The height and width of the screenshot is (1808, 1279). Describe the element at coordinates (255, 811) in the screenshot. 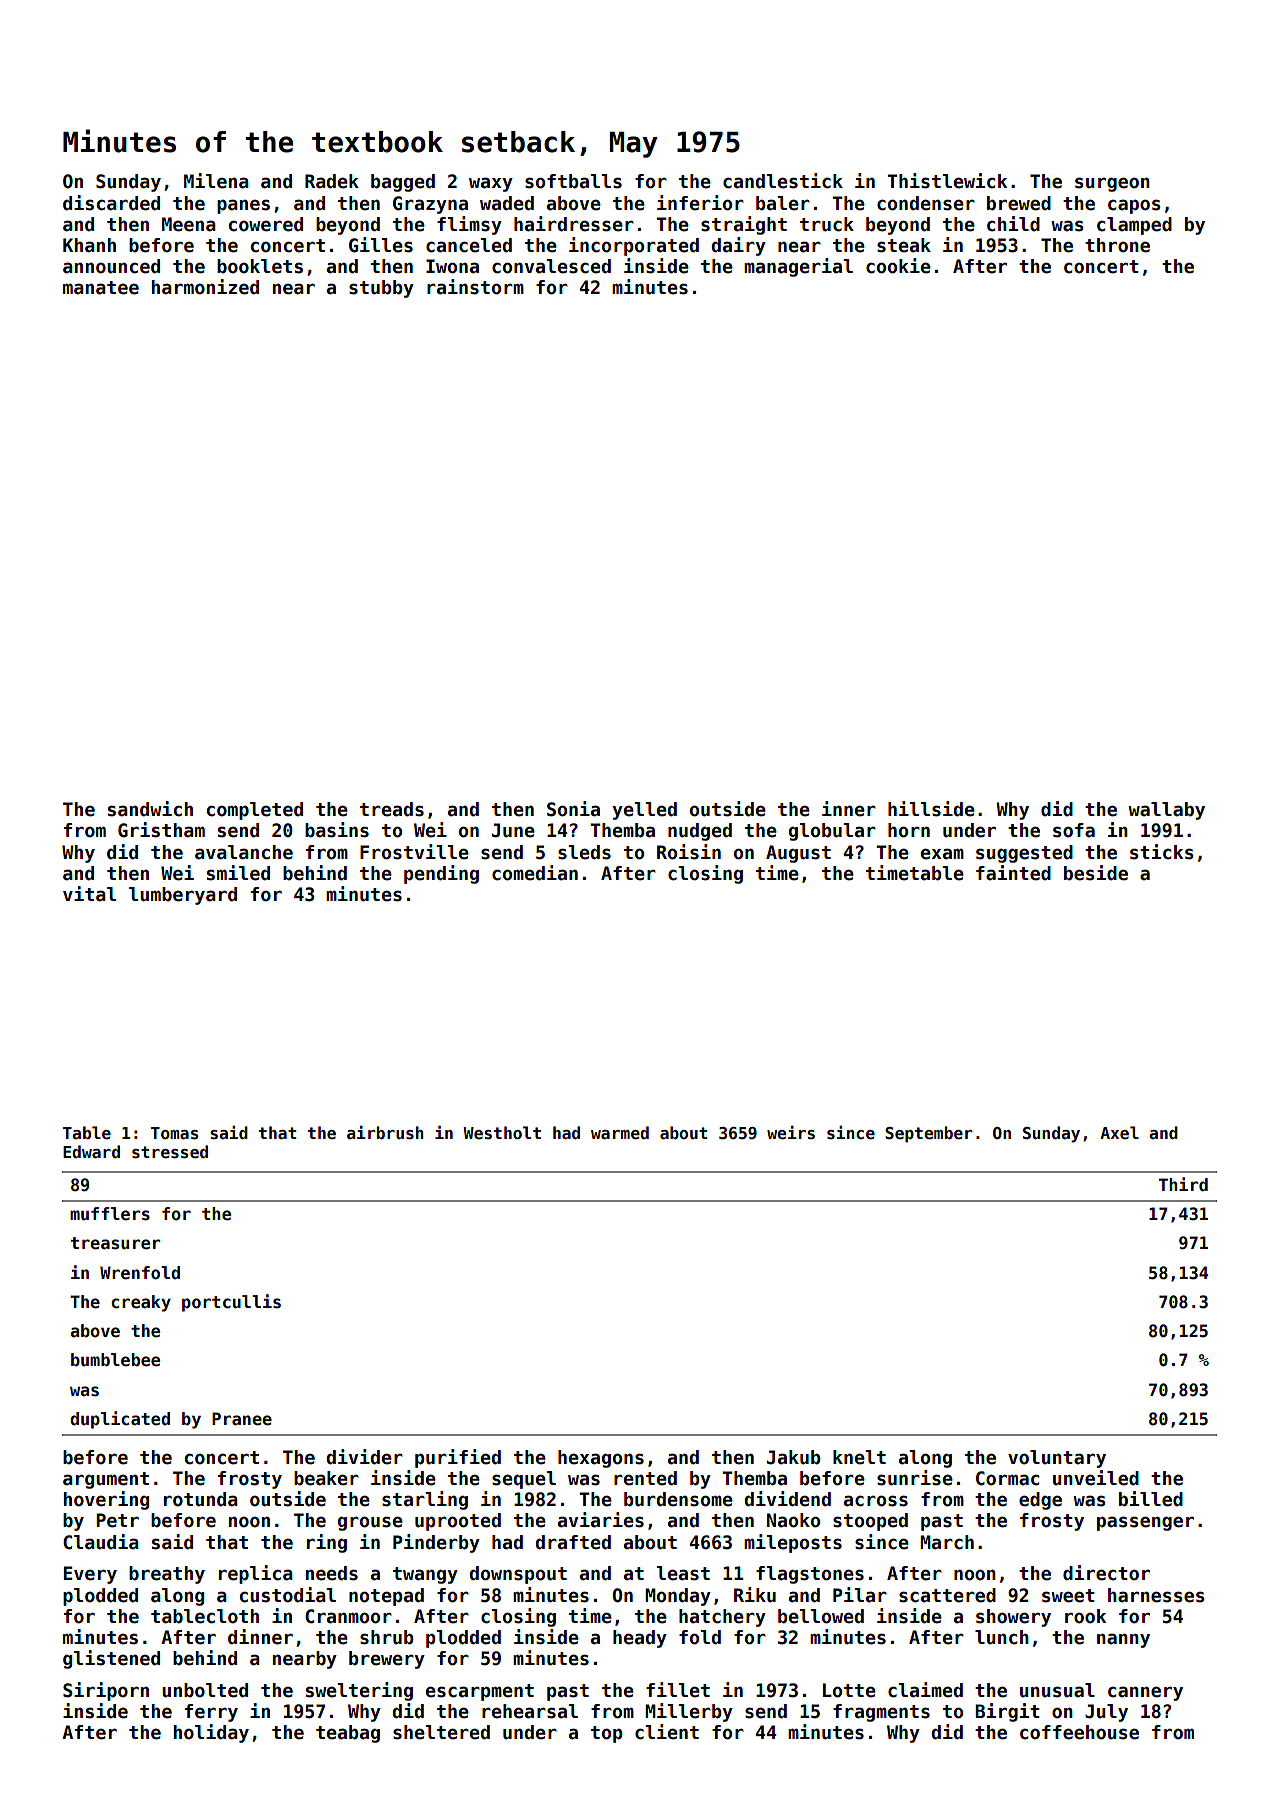

I see `completed` at that location.
